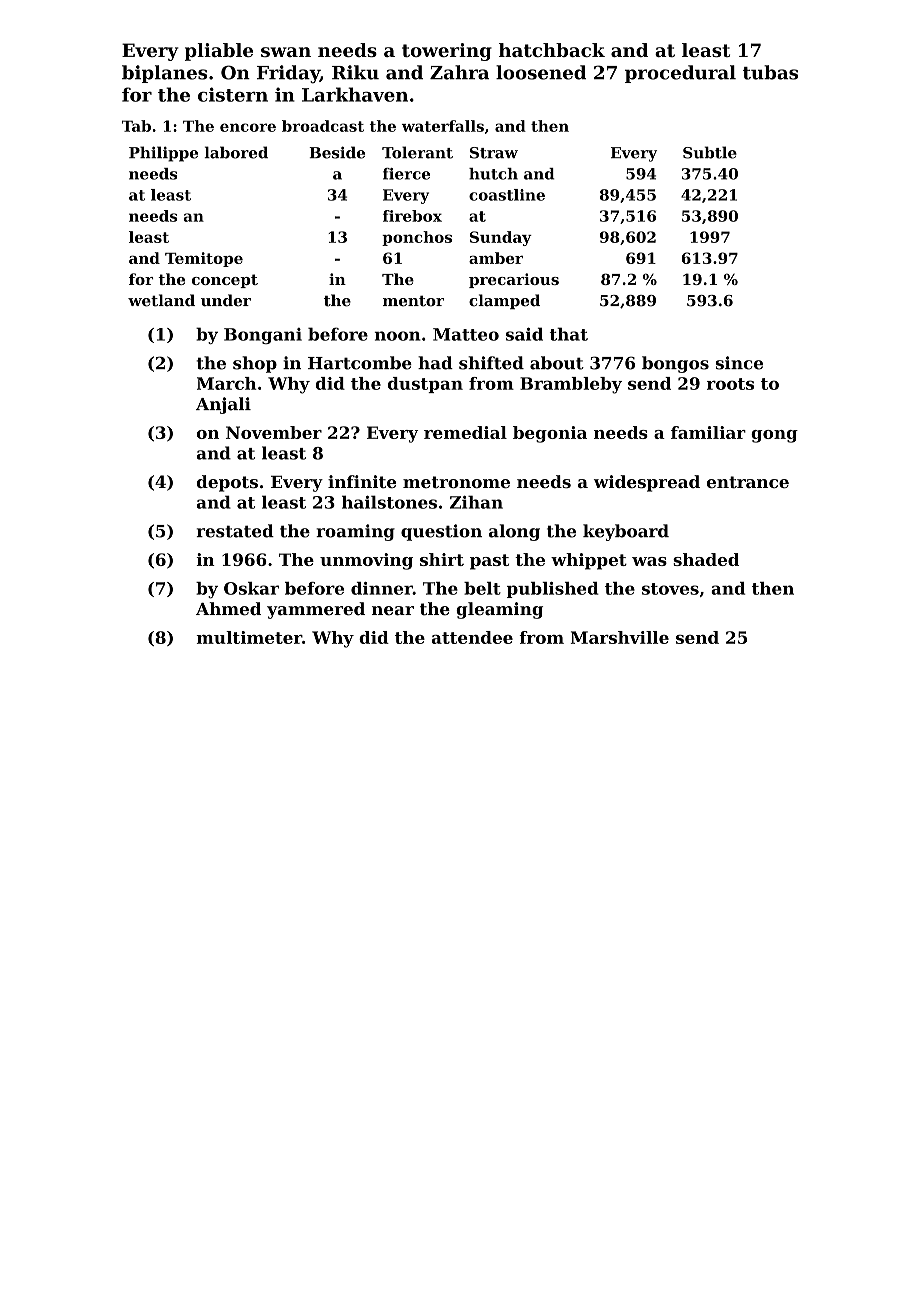 The image size is (924, 1308). What do you see at coordinates (355, 532) in the image?
I see `roaming` at bounding box center [355, 532].
